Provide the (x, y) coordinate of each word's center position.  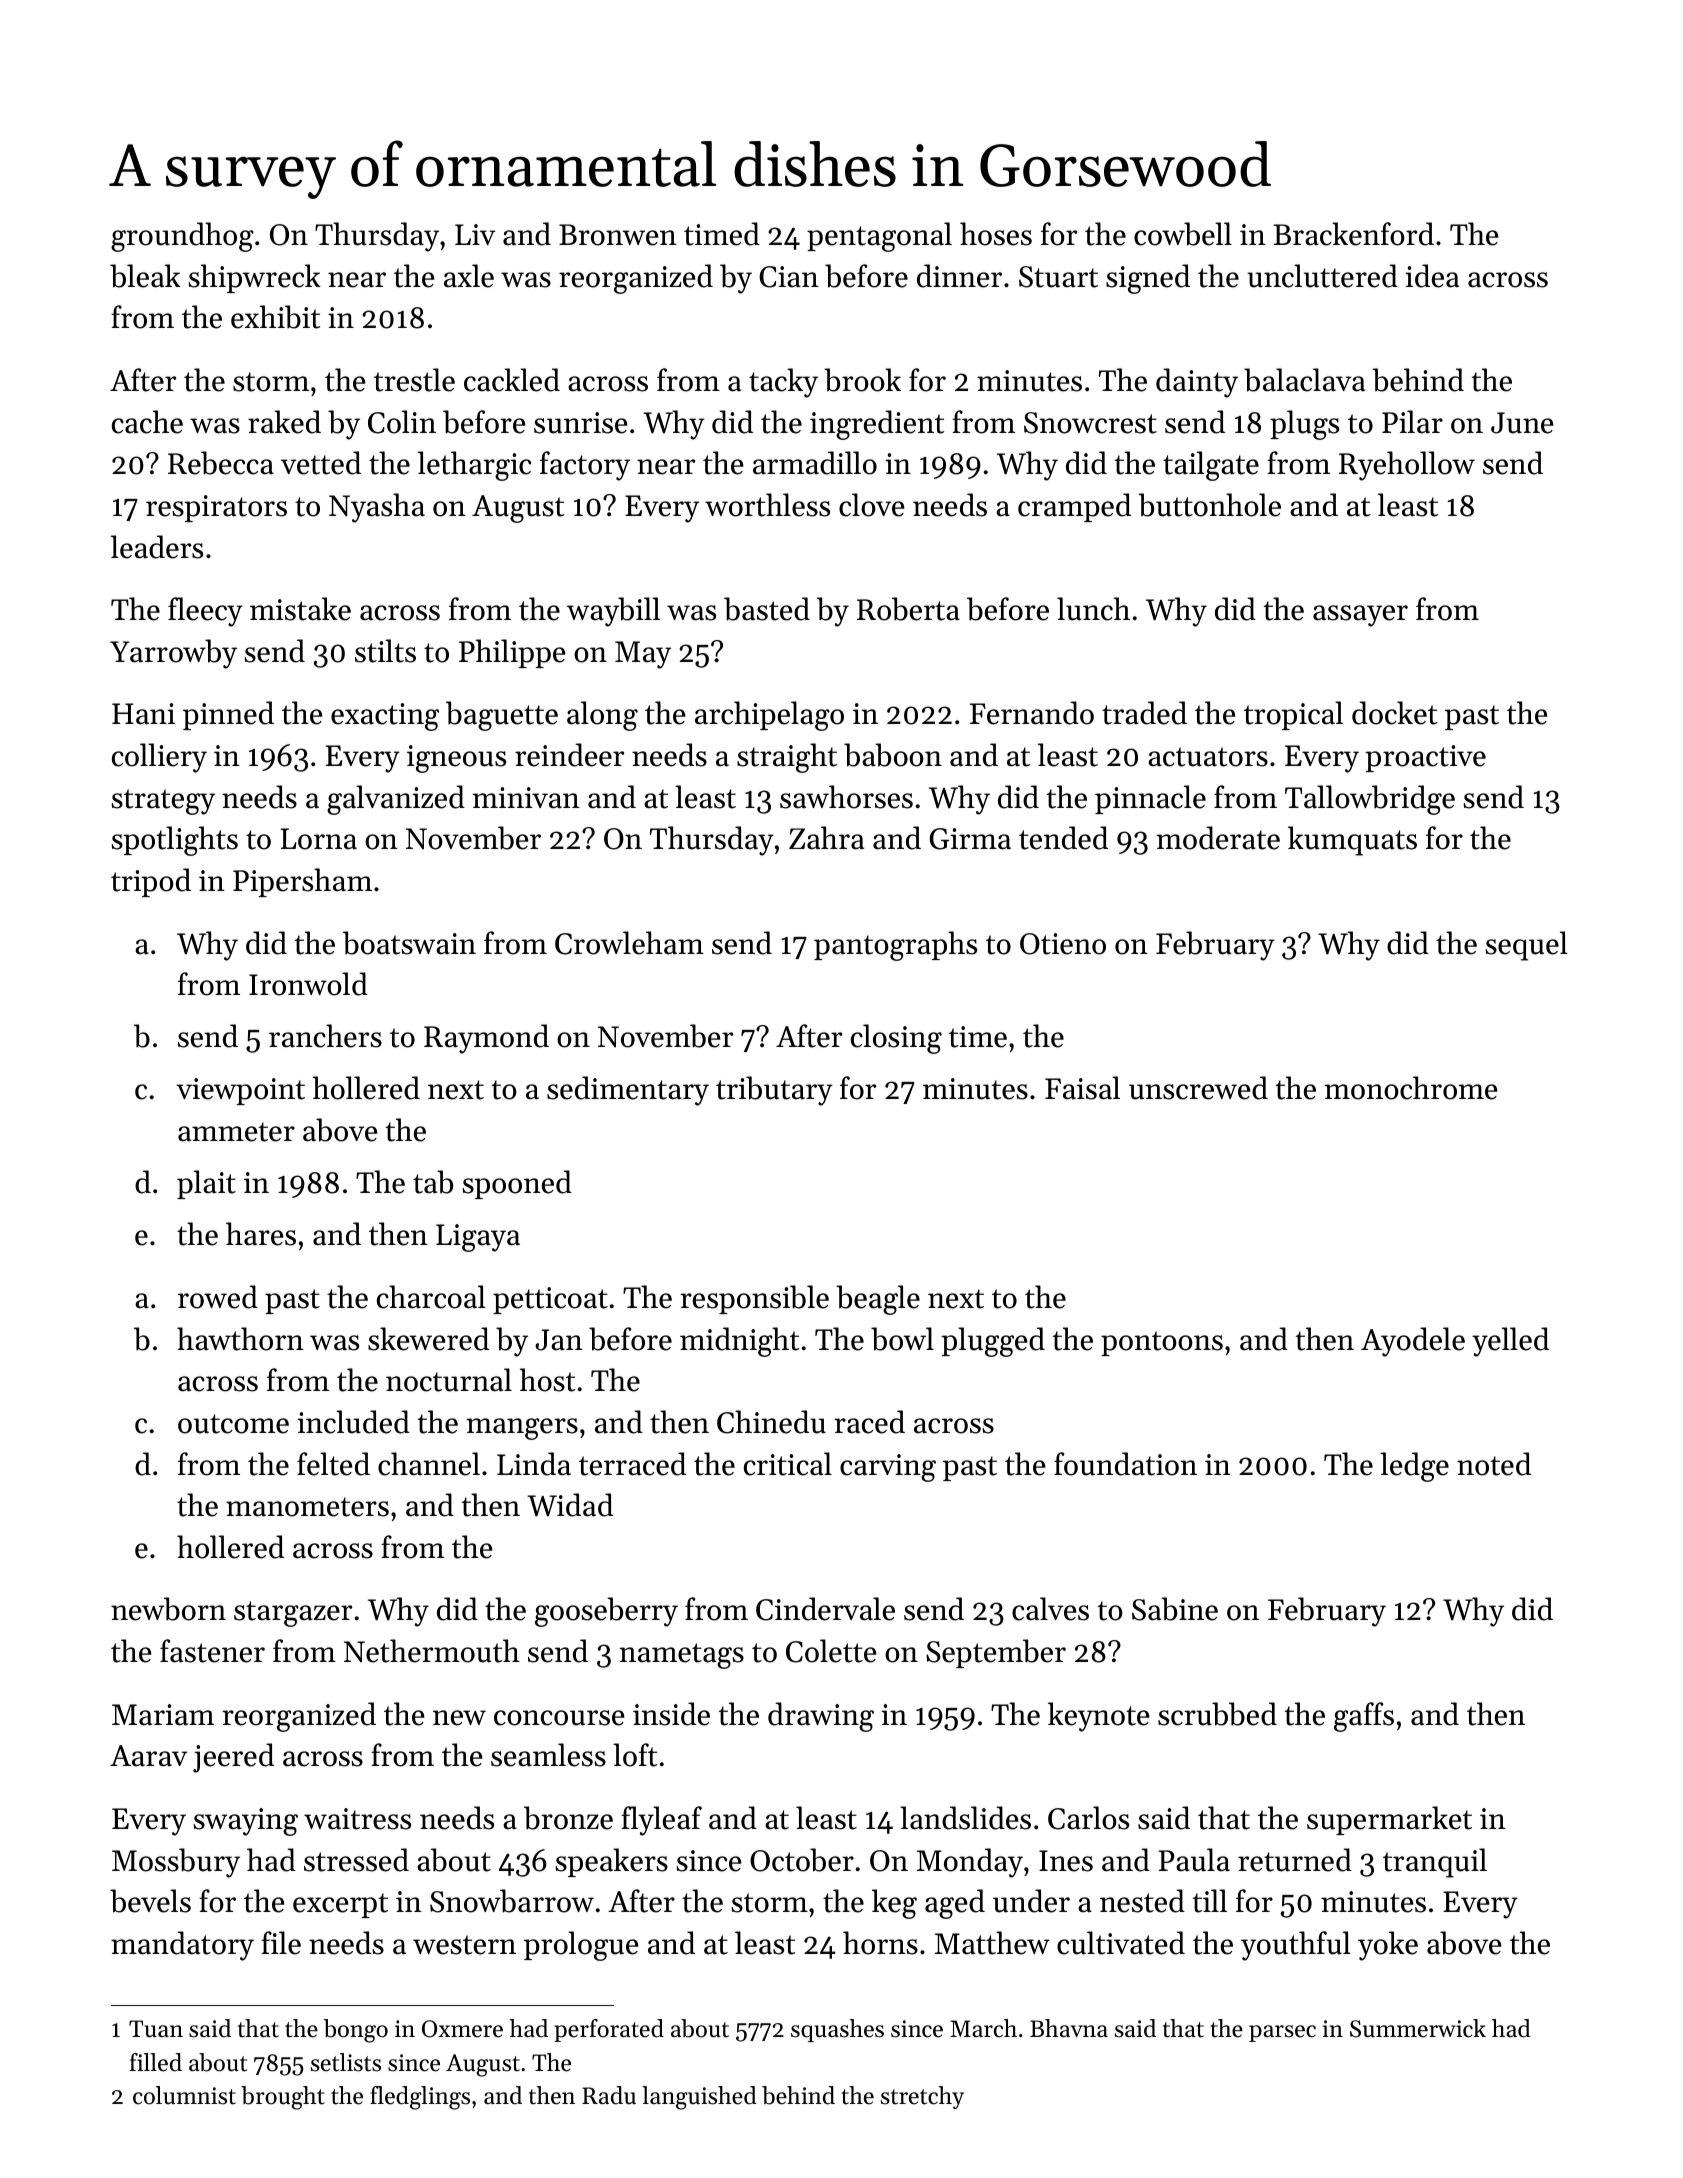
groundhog (182, 237)
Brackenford (1353, 234)
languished (699, 2098)
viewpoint (240, 1091)
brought (283, 2098)
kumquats (1352, 841)
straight (787, 758)
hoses (996, 234)
